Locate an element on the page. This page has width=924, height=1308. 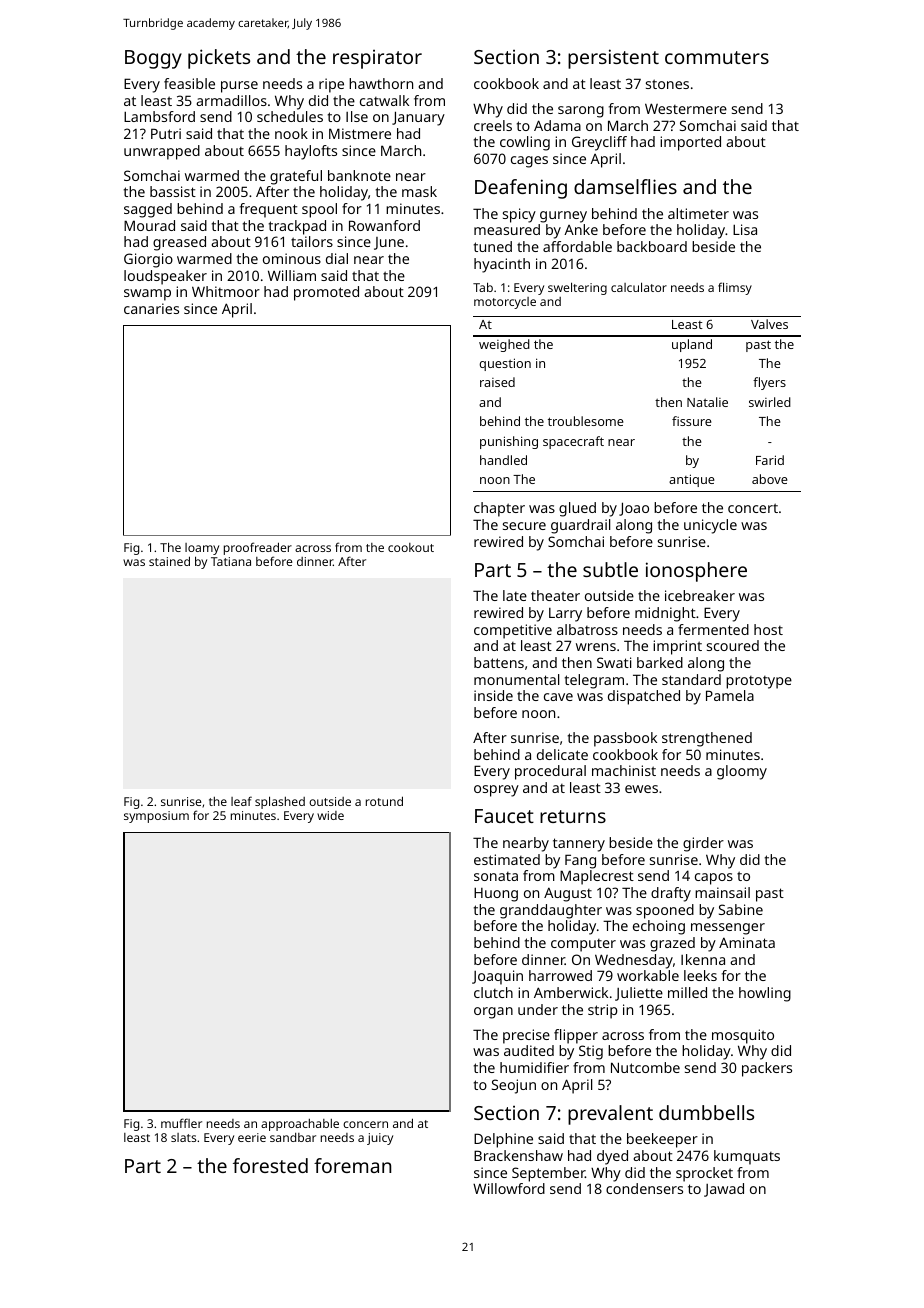
mosquito is located at coordinates (743, 1036).
